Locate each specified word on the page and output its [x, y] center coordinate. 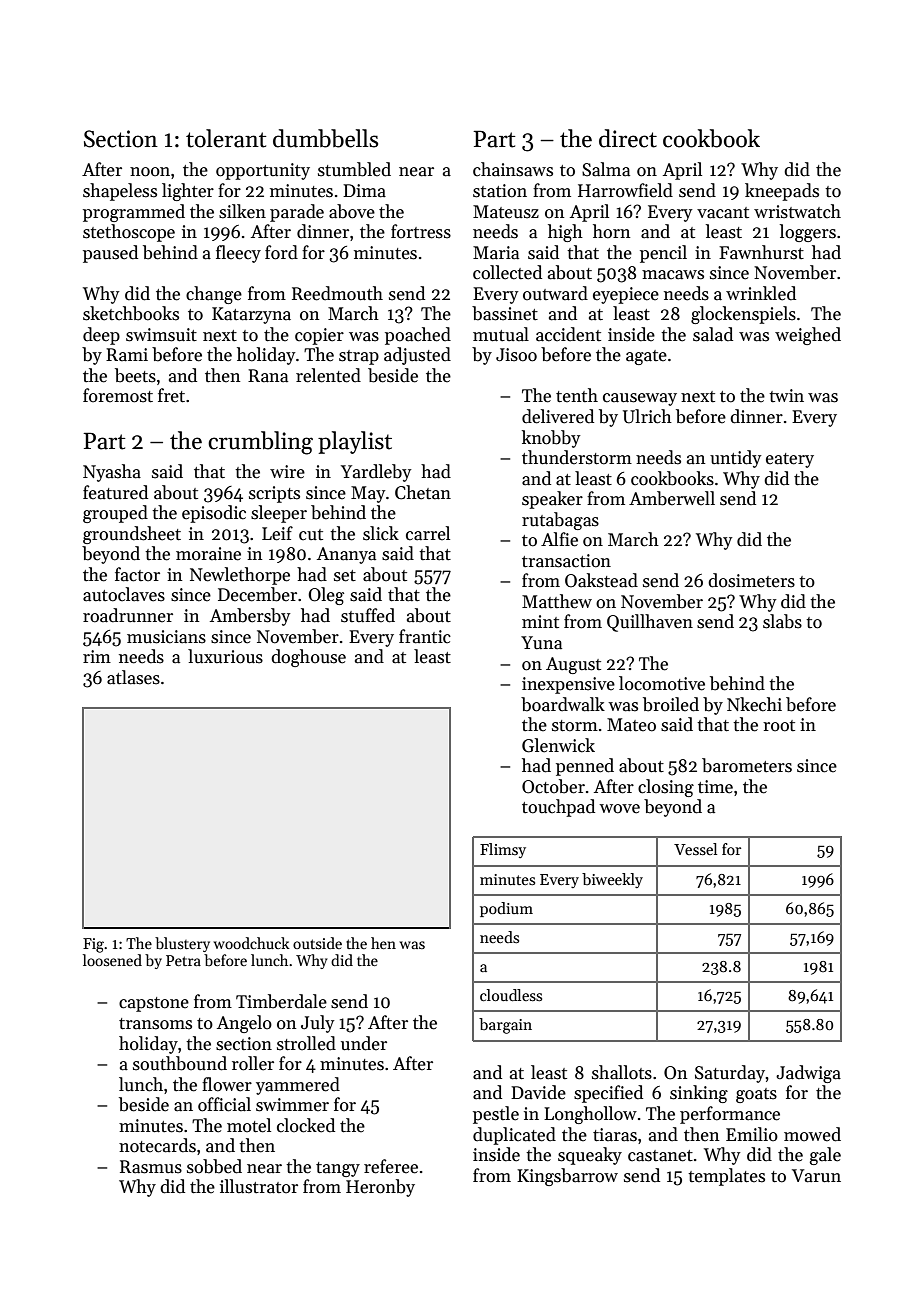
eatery [790, 460]
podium [506, 909]
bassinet [505, 313]
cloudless [511, 995]
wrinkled [761, 293]
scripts [274, 494]
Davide [538, 1092]
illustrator [259, 1186]
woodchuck [251, 943]
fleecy [238, 254]
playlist [355, 442]
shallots [622, 1072]
